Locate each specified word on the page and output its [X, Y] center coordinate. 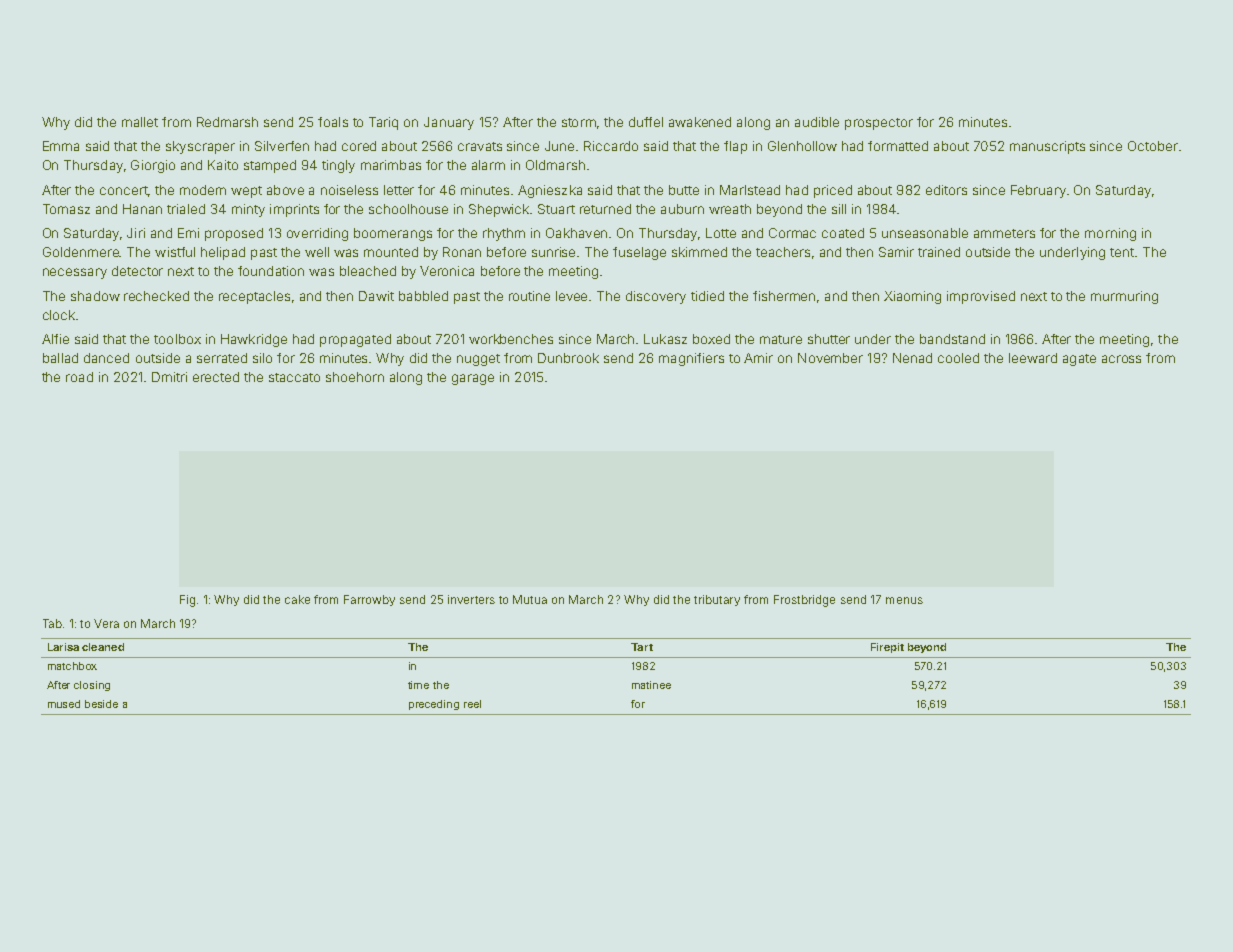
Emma [61, 146]
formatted [898, 146]
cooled [958, 358]
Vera [106, 623]
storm [579, 122]
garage [473, 379]
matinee [651, 685]
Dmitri [169, 377]
